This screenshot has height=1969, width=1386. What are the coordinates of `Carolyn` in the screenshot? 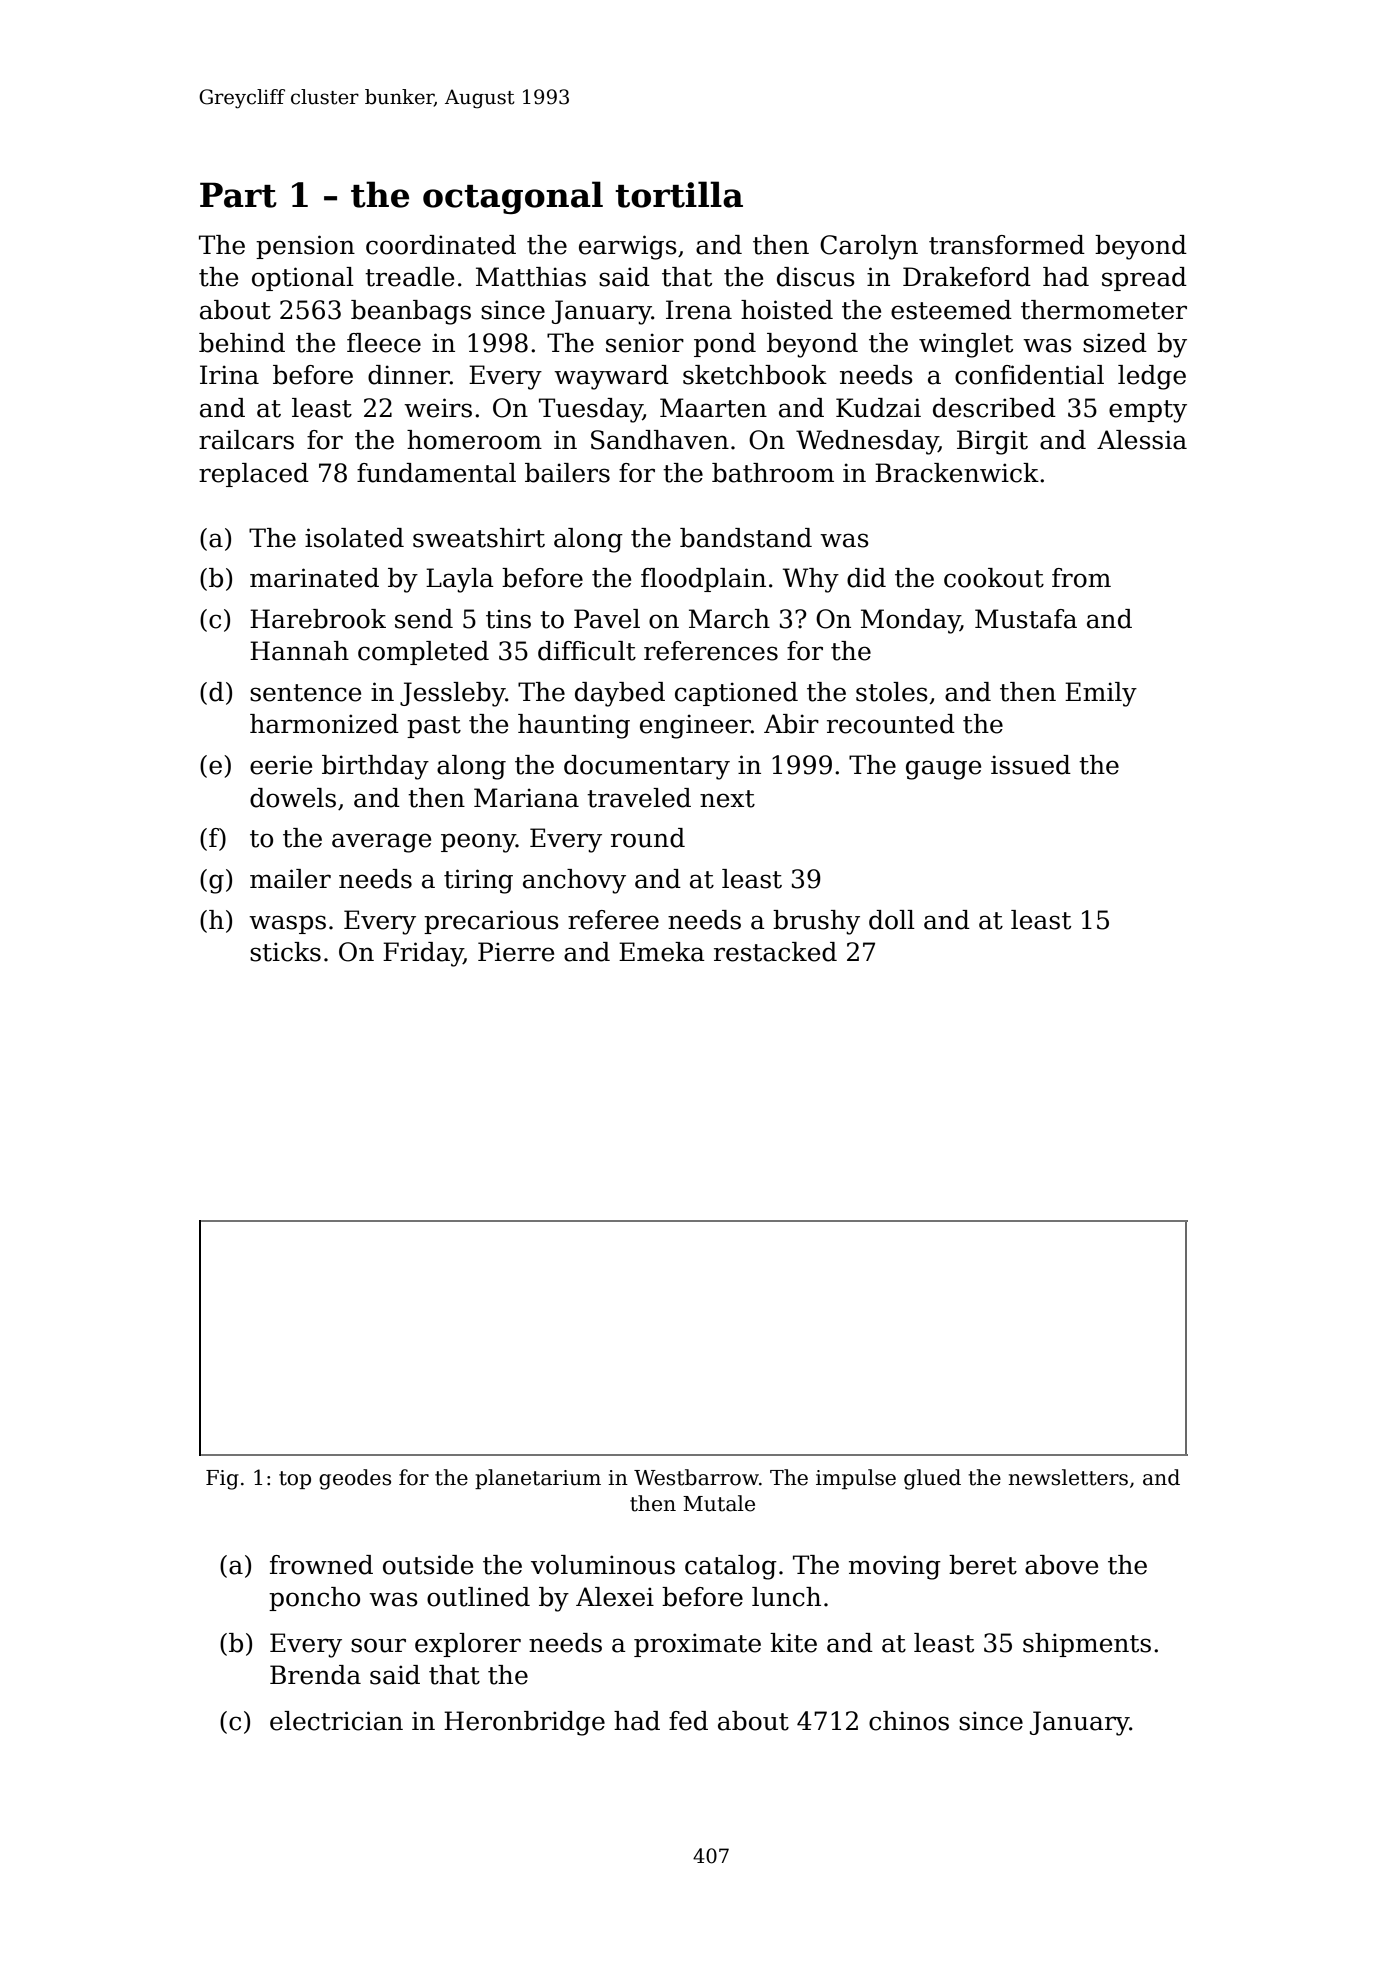 It's located at (869, 247).
